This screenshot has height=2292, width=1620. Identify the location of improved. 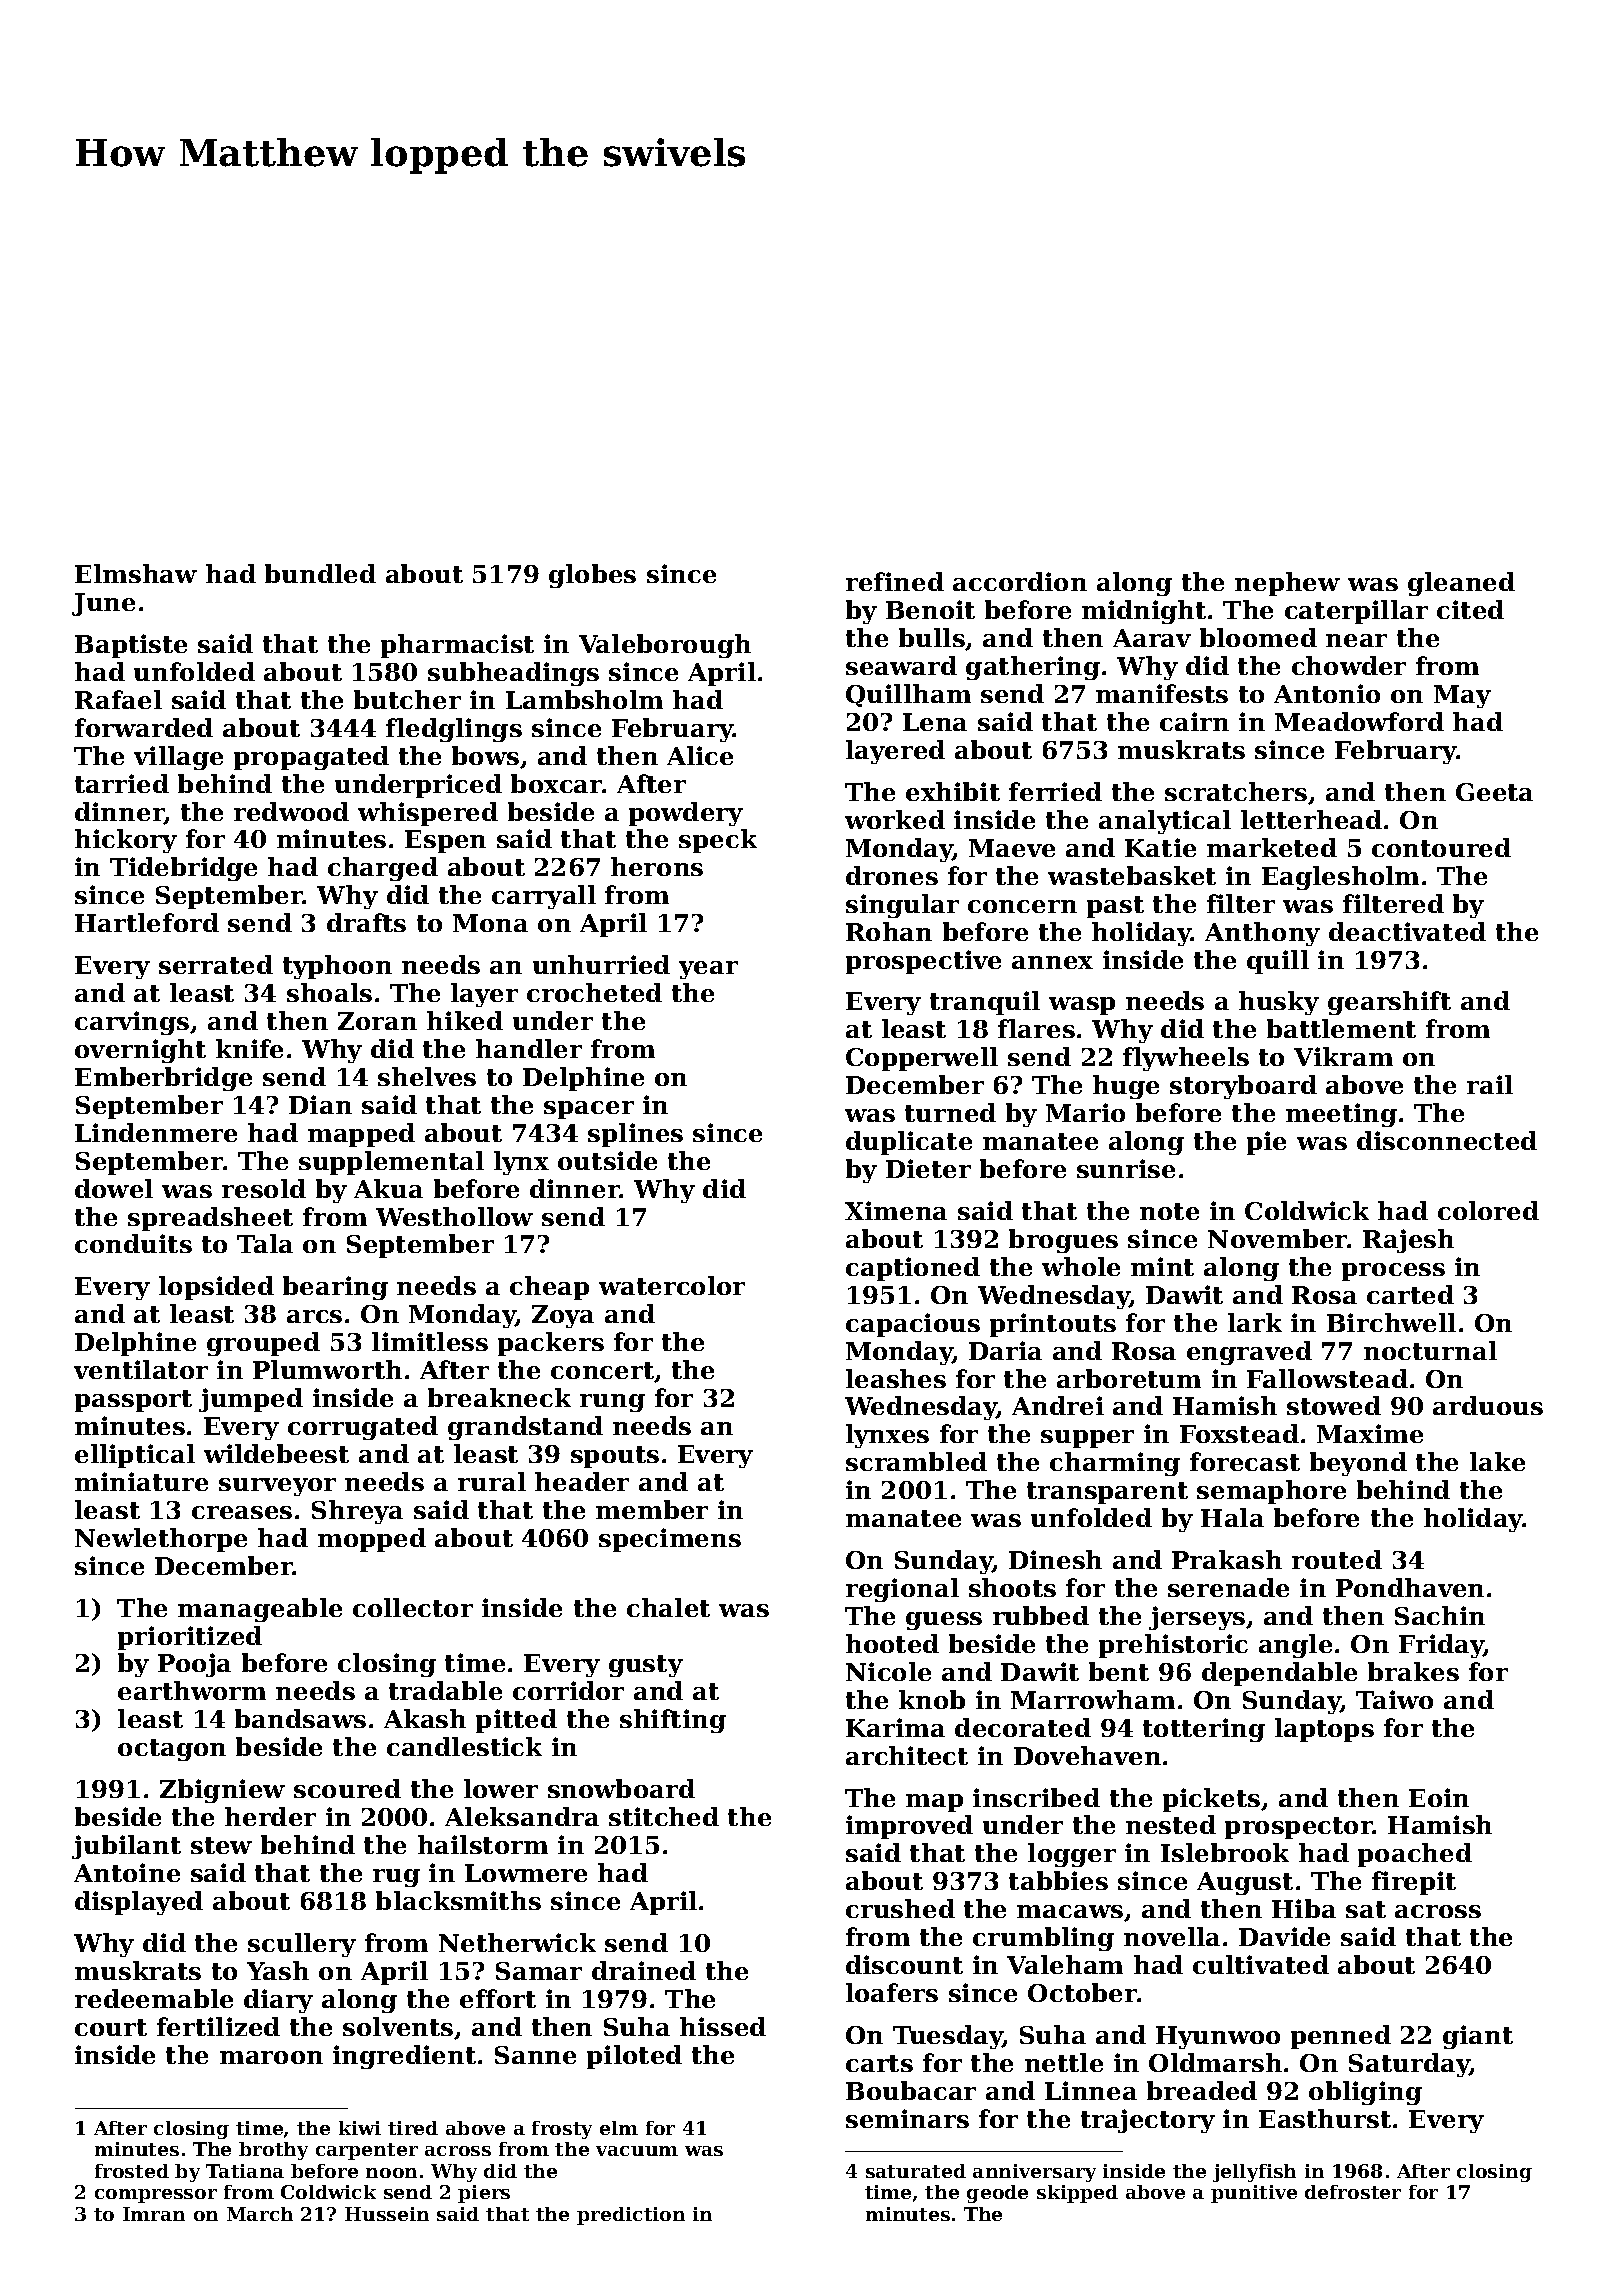
(909, 1827).
